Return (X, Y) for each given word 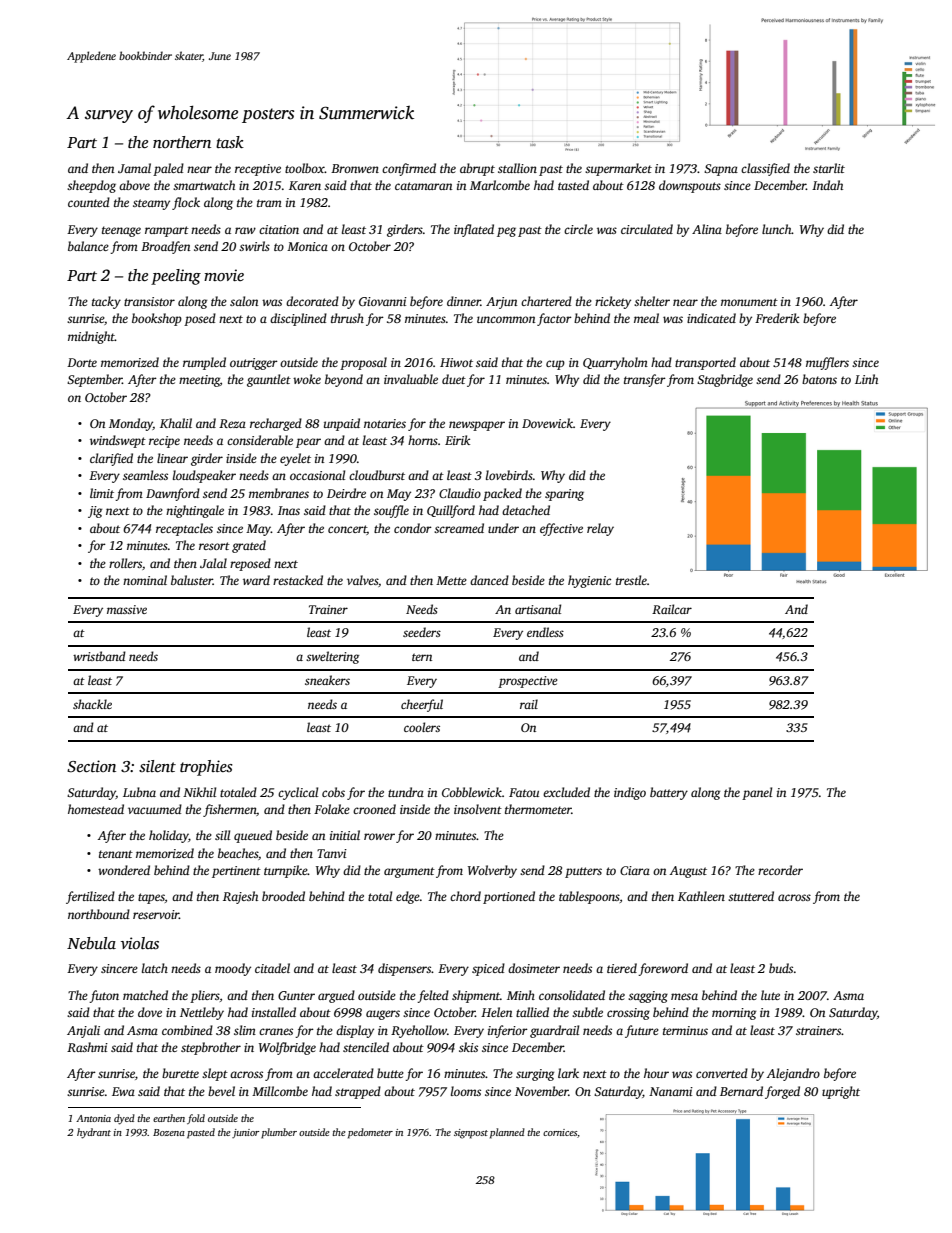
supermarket (618, 169)
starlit (829, 168)
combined (187, 1030)
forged (782, 1092)
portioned (509, 897)
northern (182, 142)
